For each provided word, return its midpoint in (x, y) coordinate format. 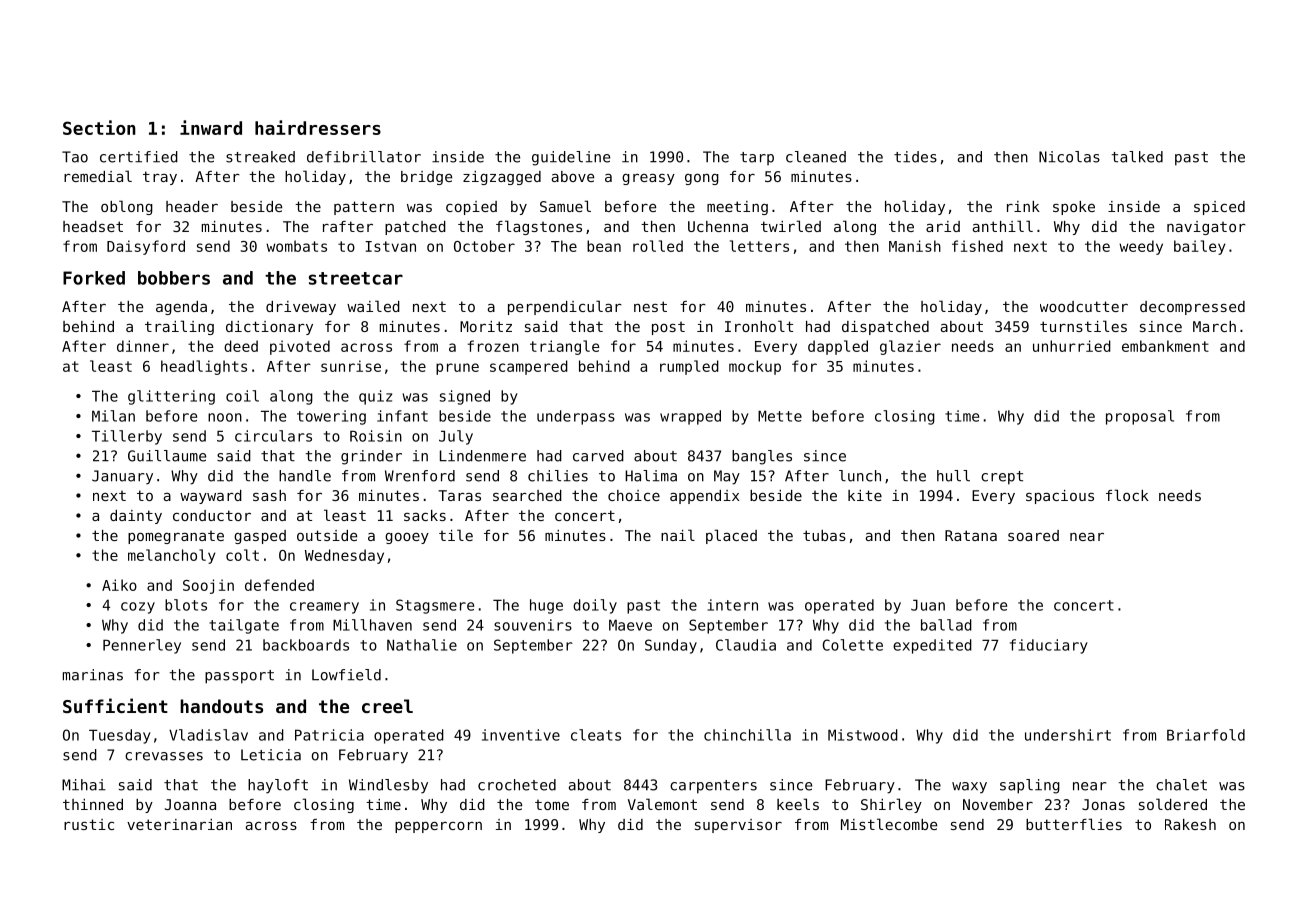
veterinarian (179, 824)
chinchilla (747, 735)
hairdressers (318, 127)
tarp (757, 158)
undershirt (1068, 735)
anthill (1003, 226)
